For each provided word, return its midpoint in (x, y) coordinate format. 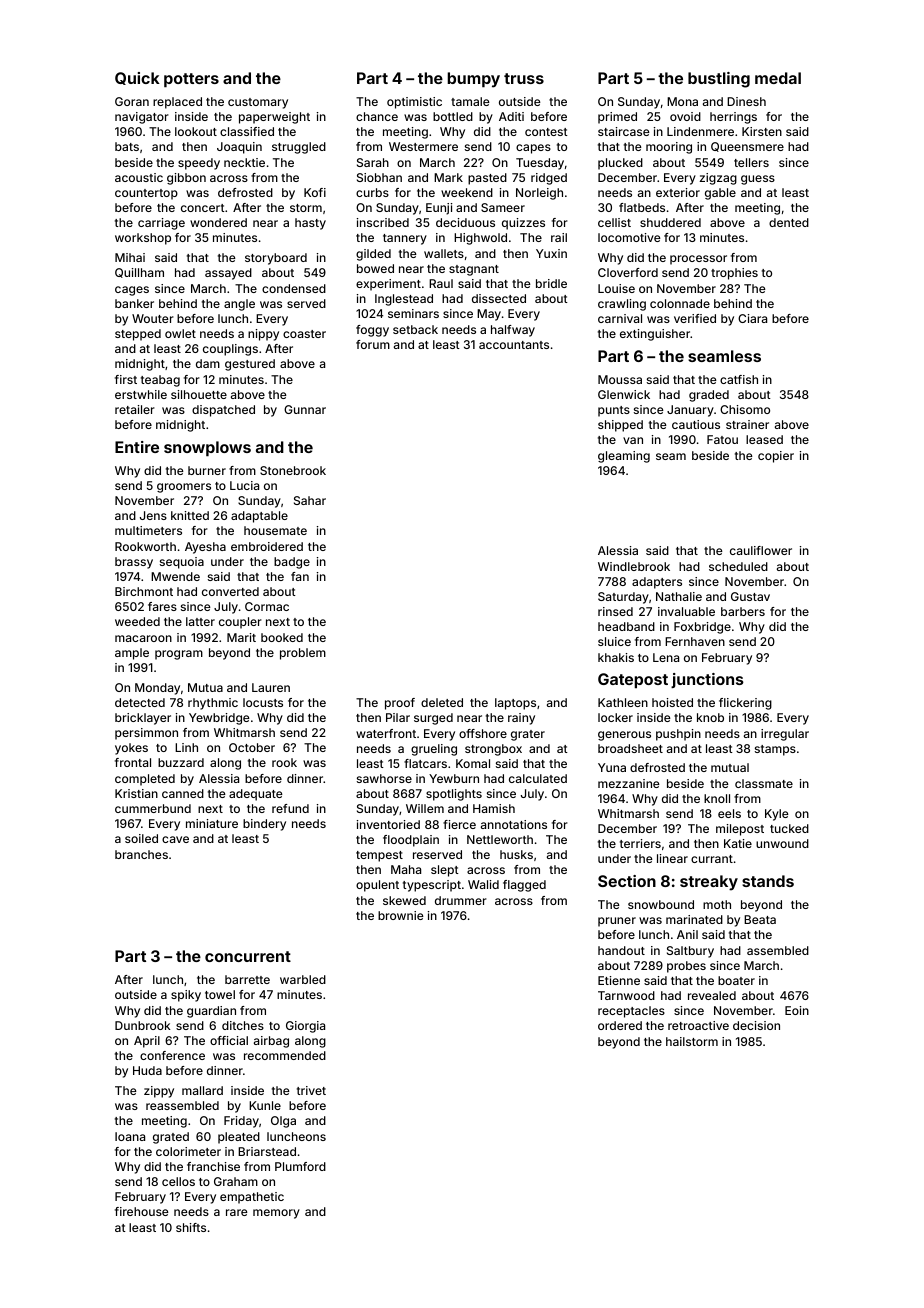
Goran (132, 101)
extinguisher (655, 335)
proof (400, 704)
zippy (159, 1092)
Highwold (480, 239)
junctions (707, 680)
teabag (160, 381)
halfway (513, 331)
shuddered (670, 222)
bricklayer (143, 719)
